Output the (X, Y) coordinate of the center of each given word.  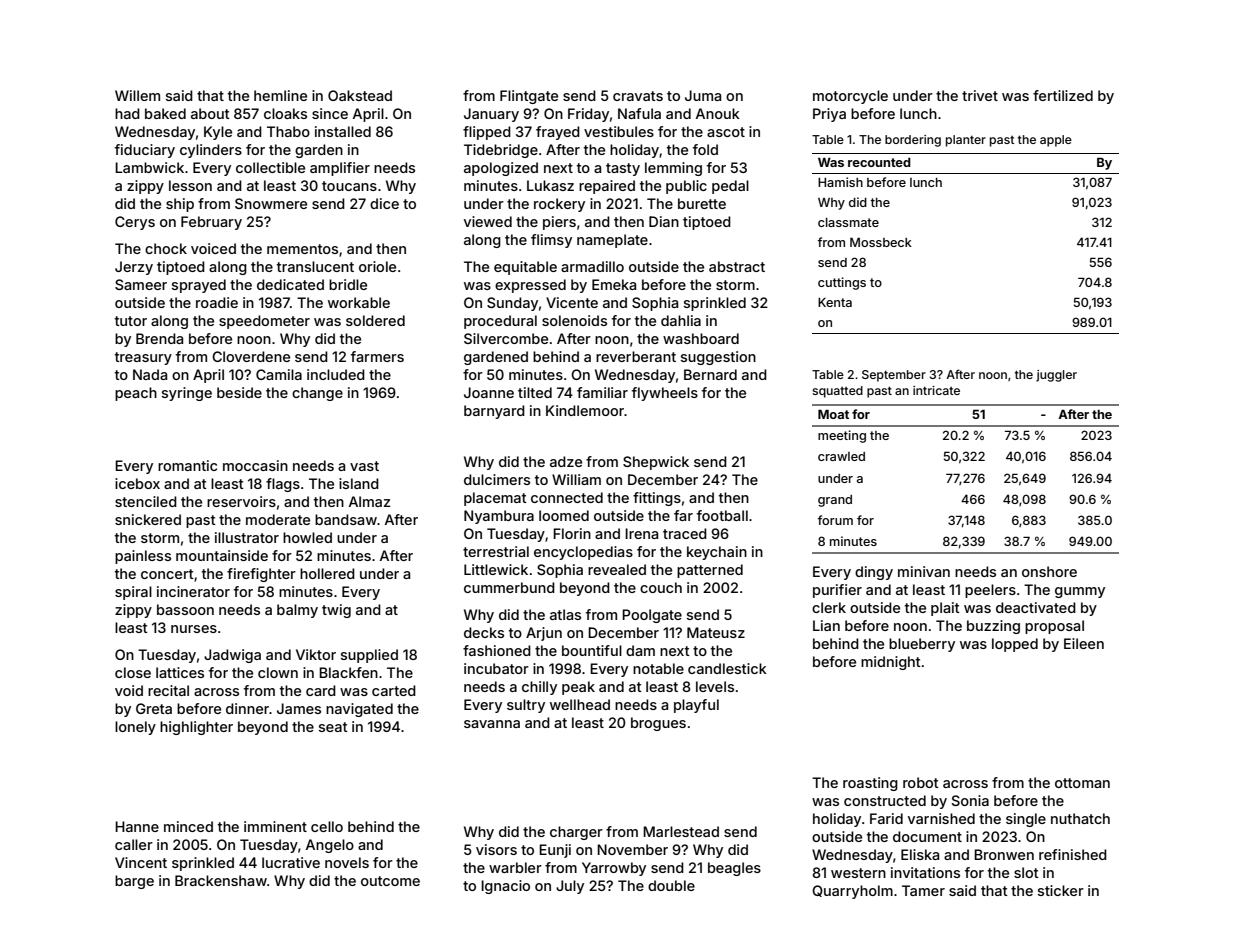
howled (307, 537)
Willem (137, 95)
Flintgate (529, 97)
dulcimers (497, 479)
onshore (1049, 571)
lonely (135, 728)
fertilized (1063, 95)
